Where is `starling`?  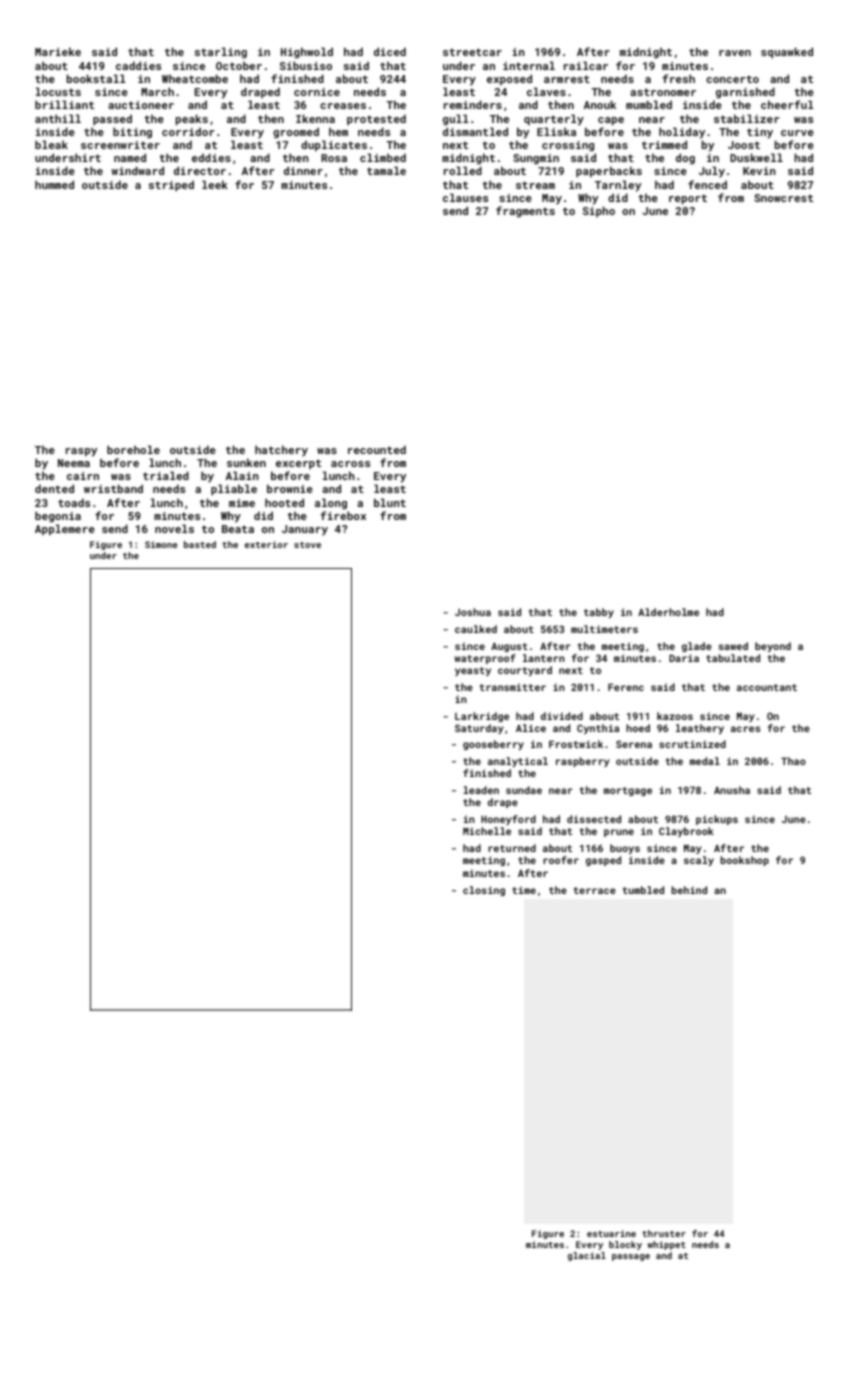 starling is located at coordinates (221, 53).
